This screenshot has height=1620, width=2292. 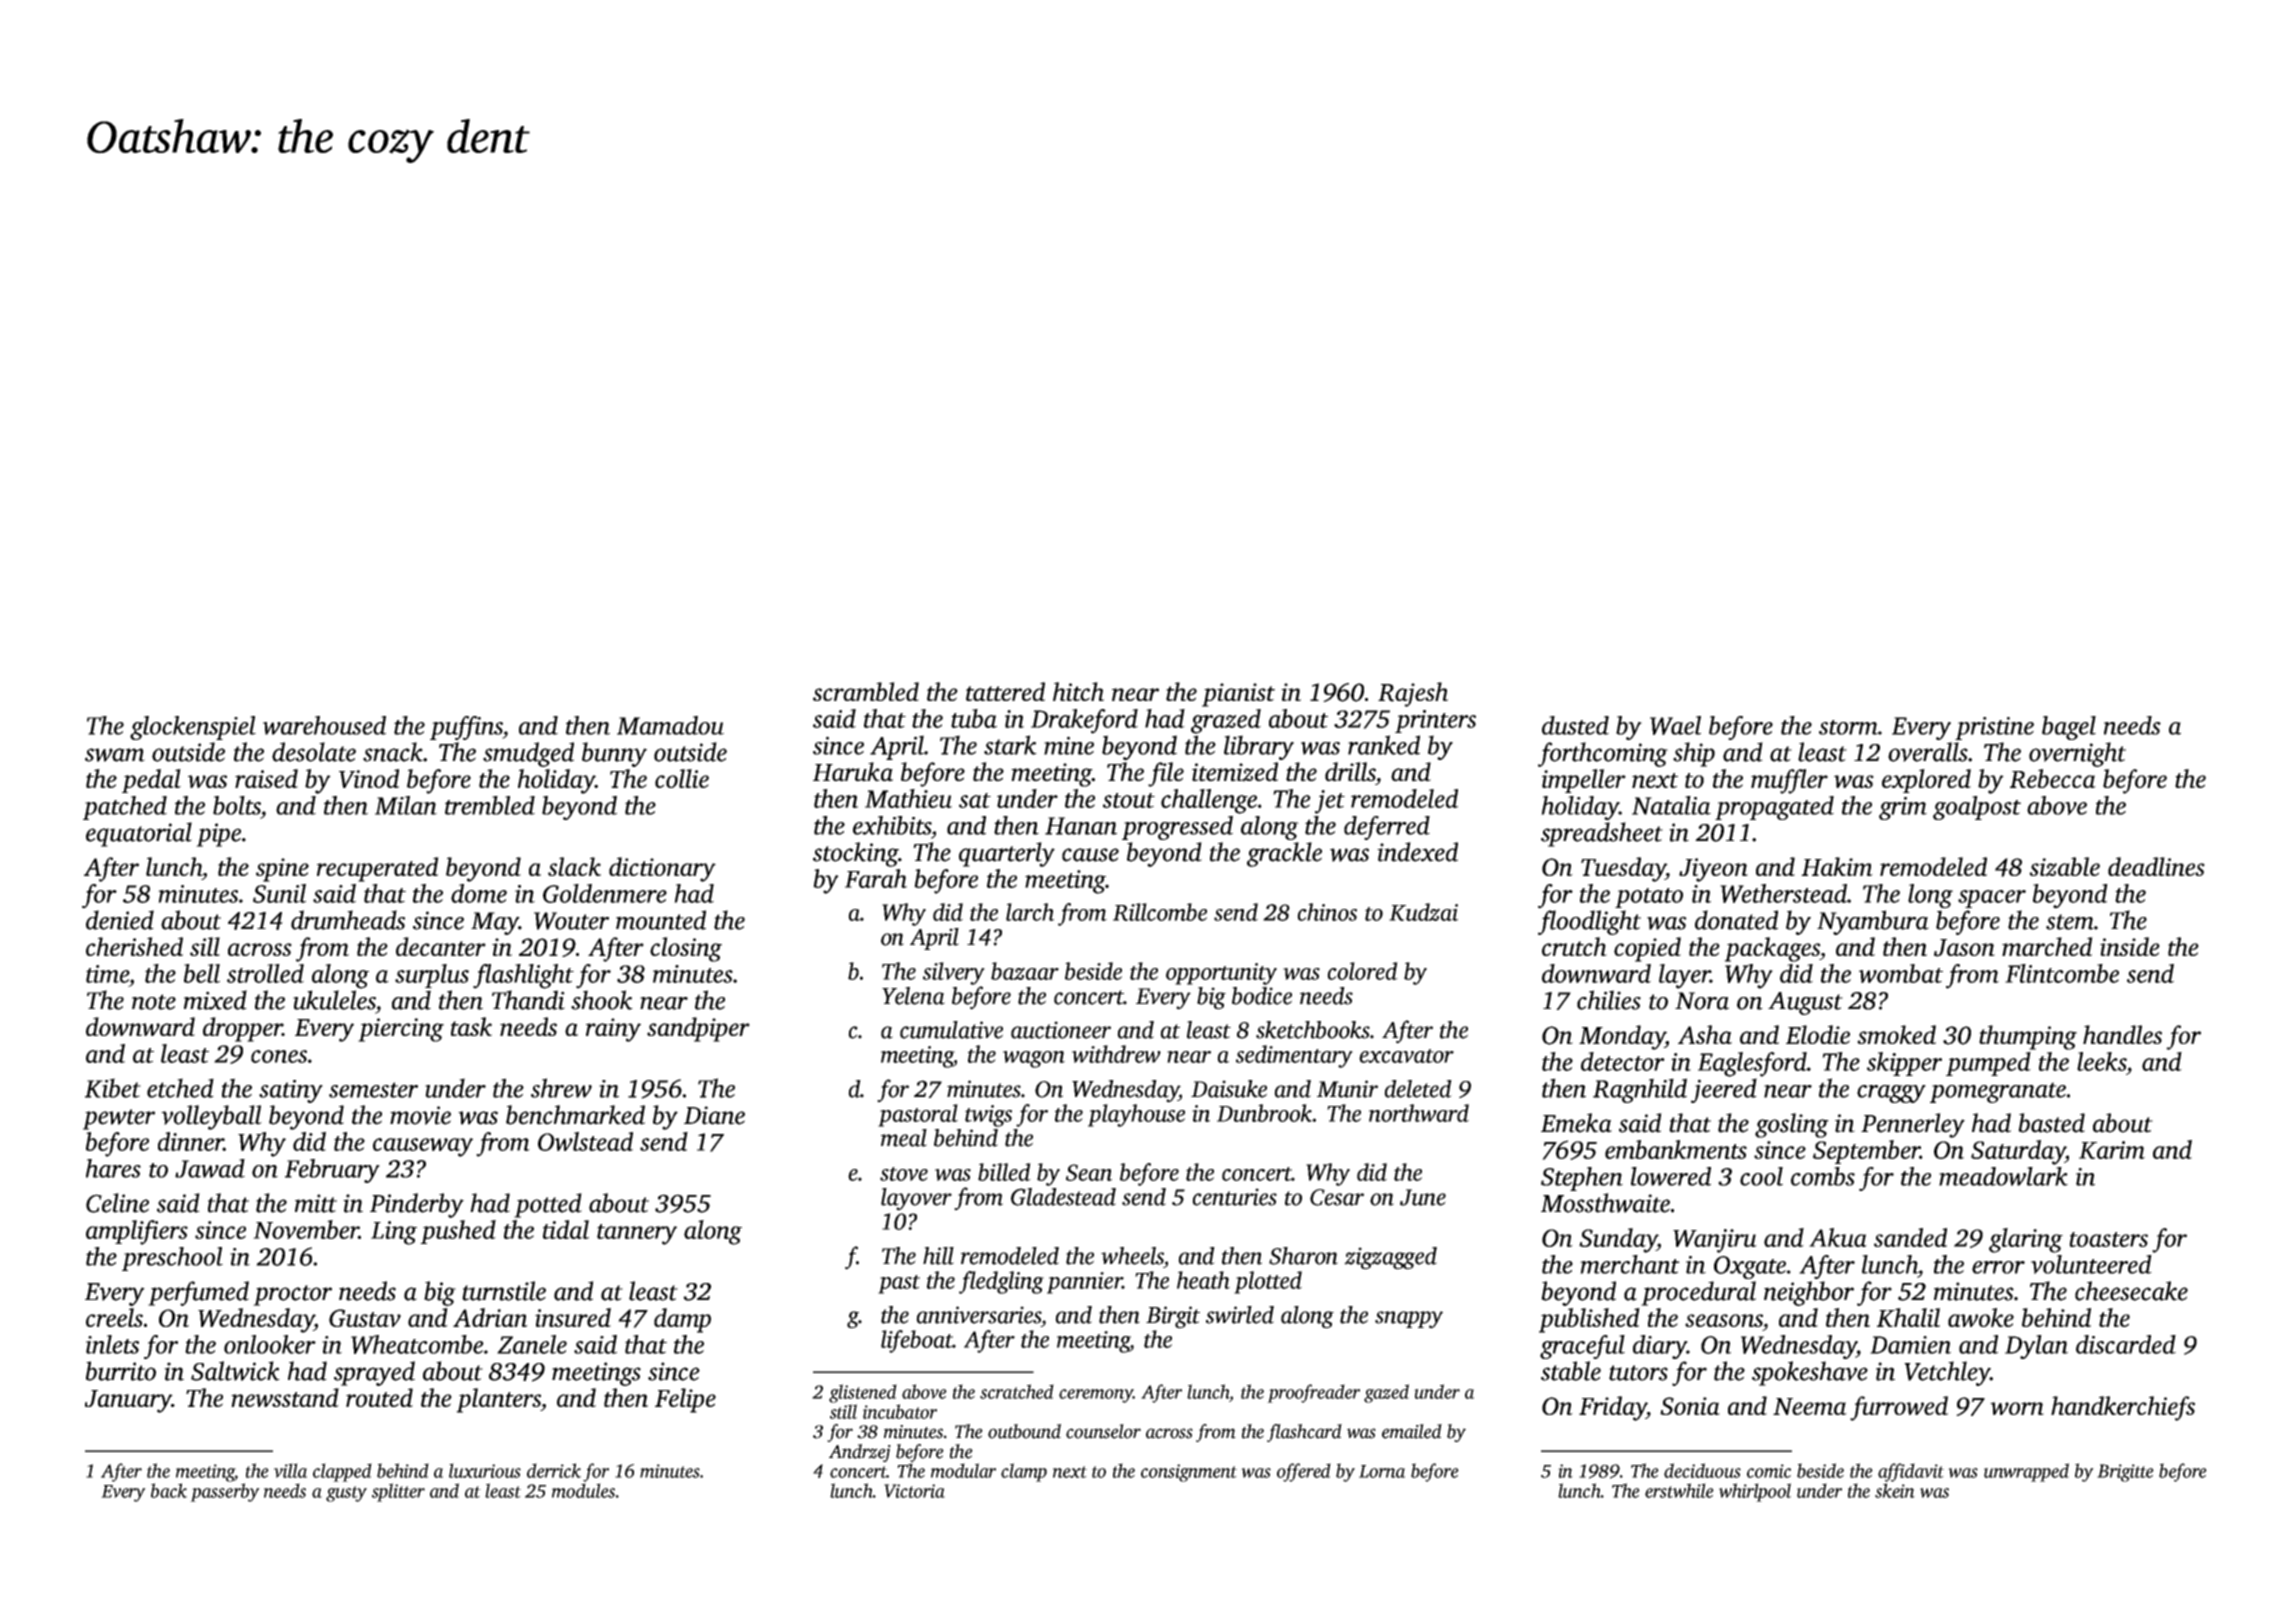 I want to click on August, so click(x=1805, y=1003).
